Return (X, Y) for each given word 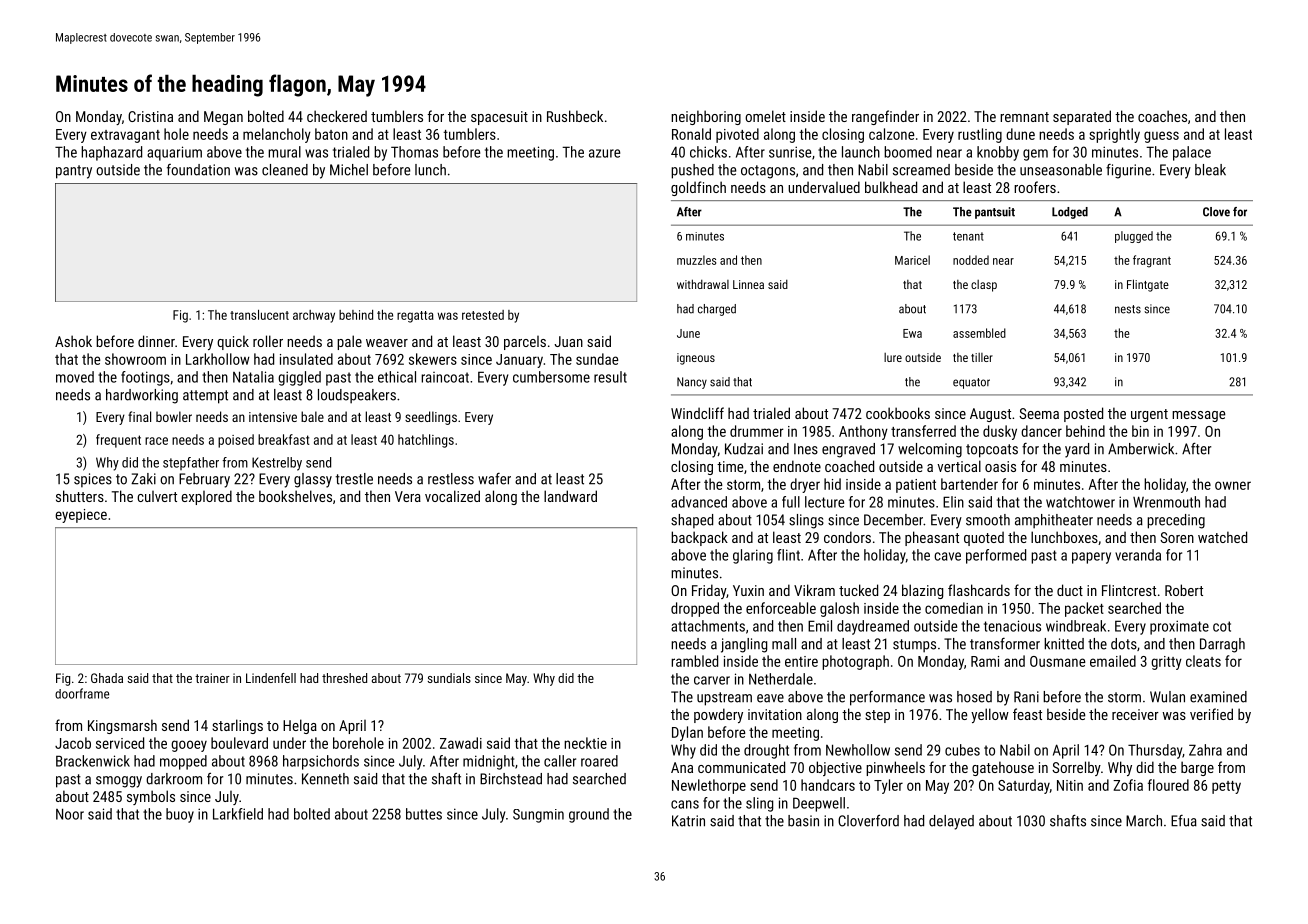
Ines (806, 449)
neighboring (706, 117)
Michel (349, 170)
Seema (1039, 413)
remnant (1024, 117)
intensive (273, 417)
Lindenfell (271, 678)
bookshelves (295, 496)
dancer (1041, 431)
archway (314, 316)
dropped (695, 609)
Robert (1184, 590)
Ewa (912, 333)
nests (1128, 309)
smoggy (119, 782)
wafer (494, 479)
